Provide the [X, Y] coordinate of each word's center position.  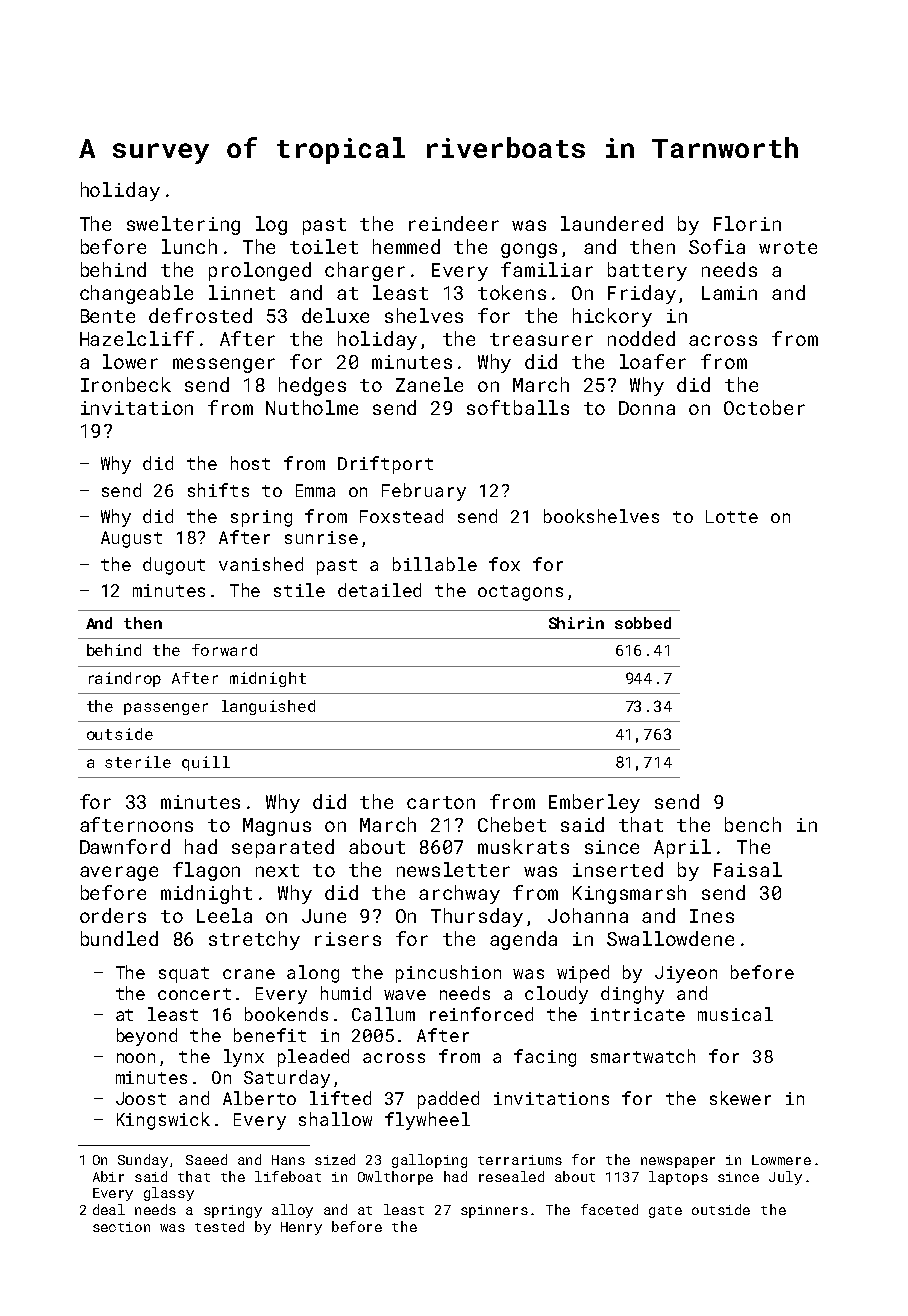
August [131, 539]
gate [665, 1212]
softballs [518, 407]
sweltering [183, 225]
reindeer [454, 223]
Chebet [512, 824]
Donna [647, 408]
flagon [206, 871]
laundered [612, 223]
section [121, 1227]
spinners [494, 1211]
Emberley [594, 803]
